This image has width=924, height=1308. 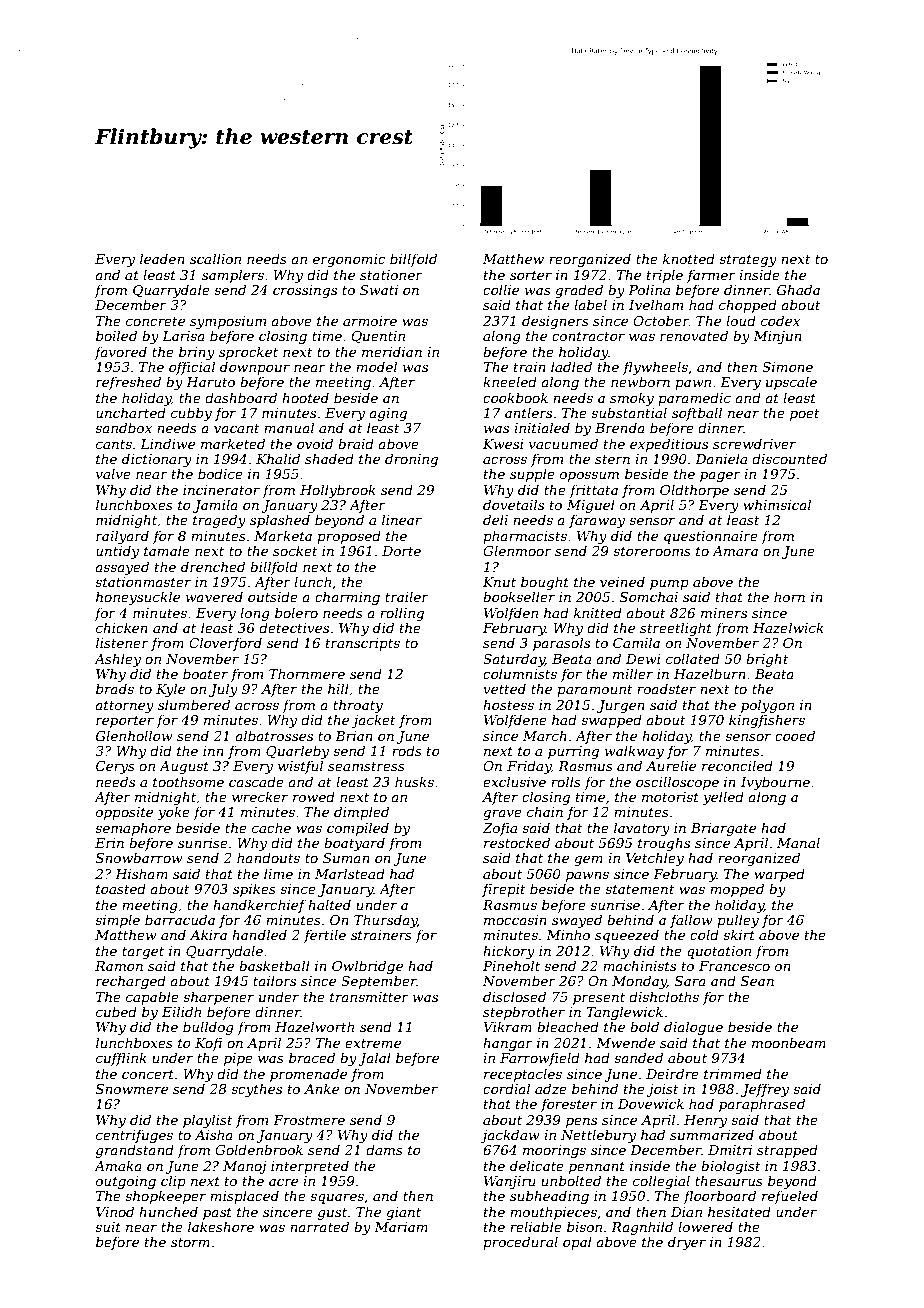 What do you see at coordinates (384, 1149) in the image?
I see `dams` at bounding box center [384, 1149].
